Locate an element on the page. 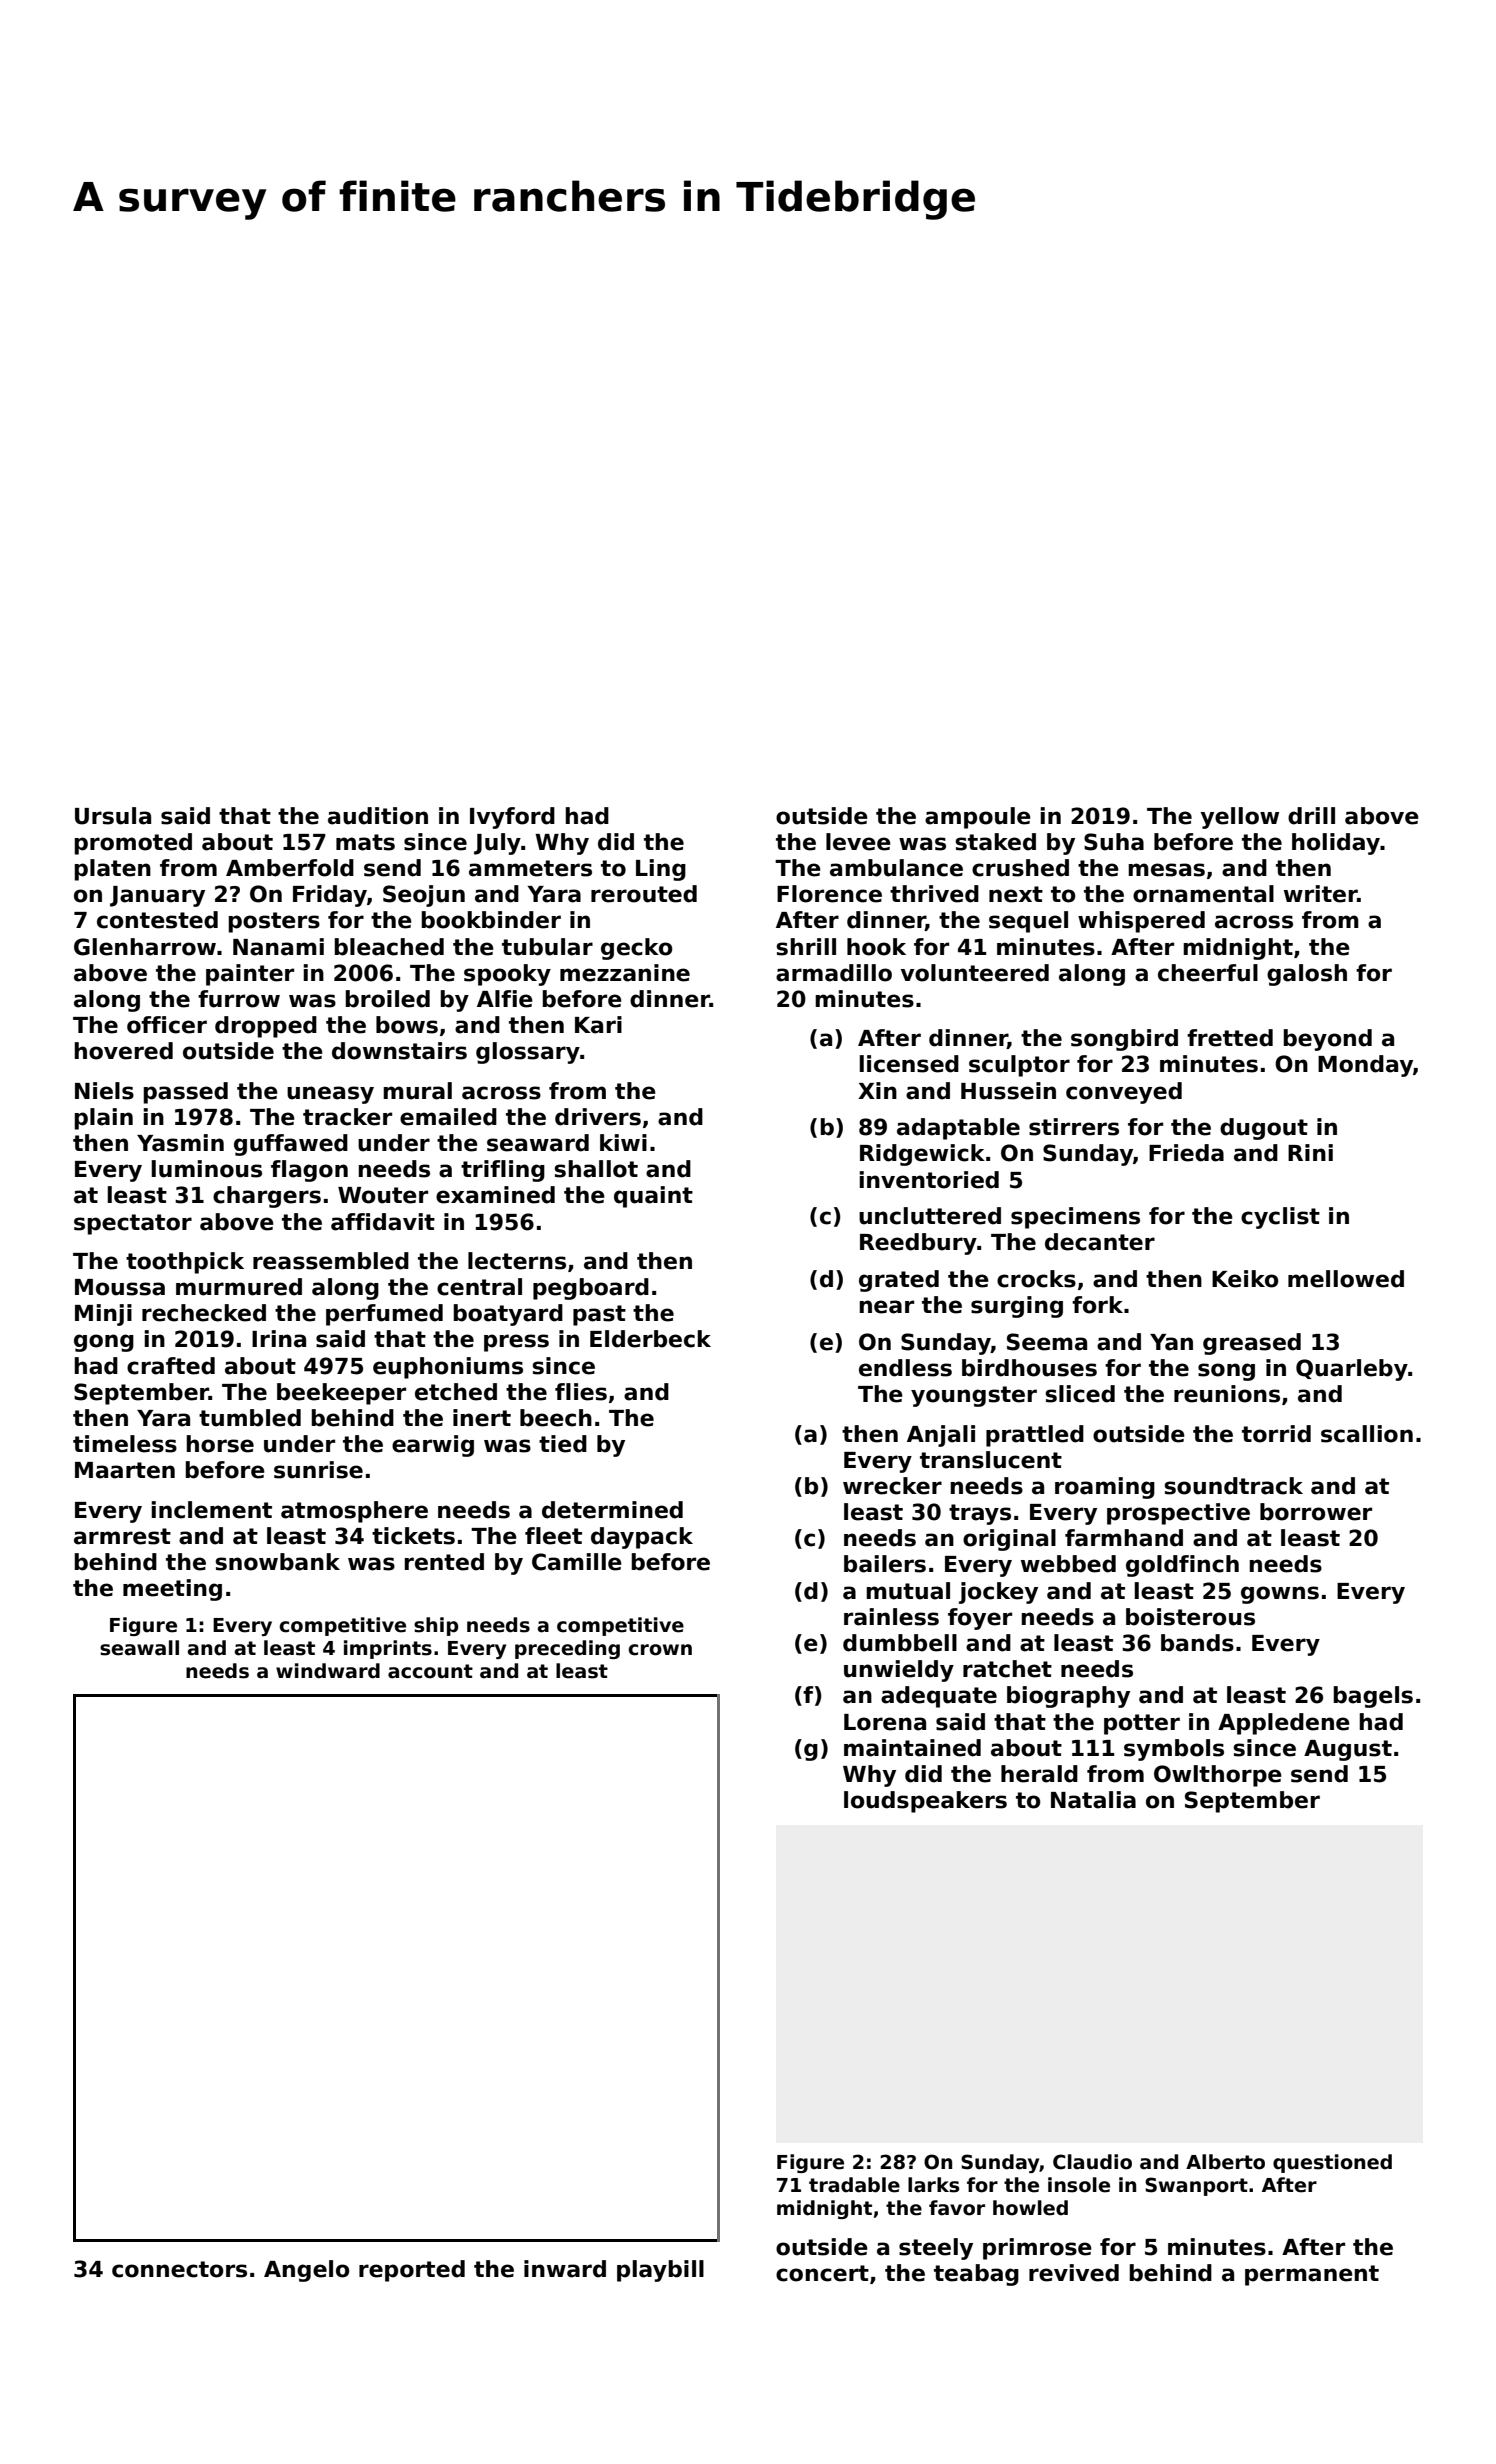  windward is located at coordinates (328, 1671).
